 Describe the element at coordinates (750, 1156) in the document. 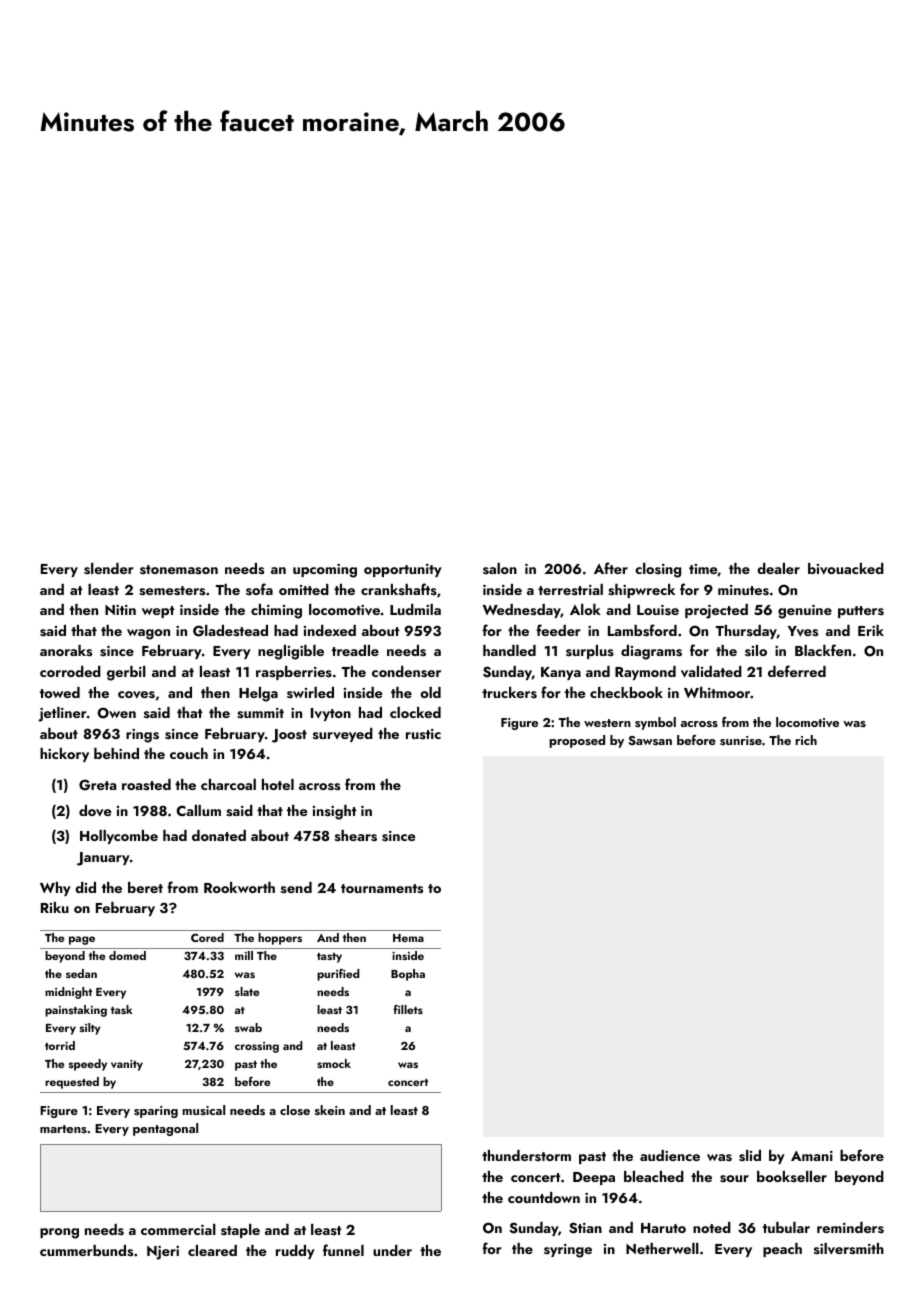

I see `slid` at that location.
